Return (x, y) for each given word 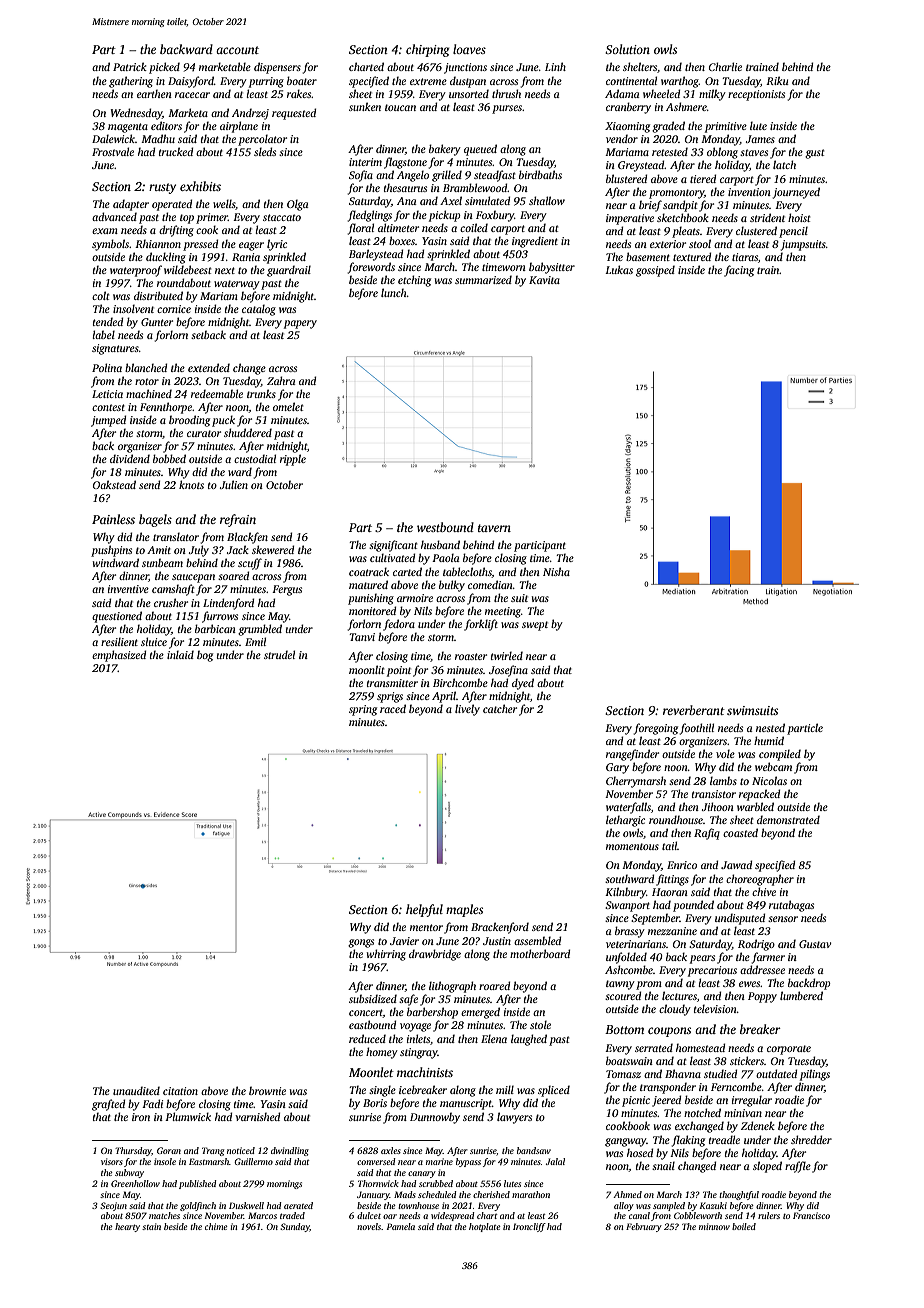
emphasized (119, 656)
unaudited (136, 1090)
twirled (507, 655)
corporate (789, 1050)
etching (414, 281)
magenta (128, 128)
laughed (529, 1040)
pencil (793, 232)
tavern (494, 528)
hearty (127, 1227)
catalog (259, 310)
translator (176, 536)
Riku (777, 80)
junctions (465, 68)
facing (739, 271)
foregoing (656, 729)
